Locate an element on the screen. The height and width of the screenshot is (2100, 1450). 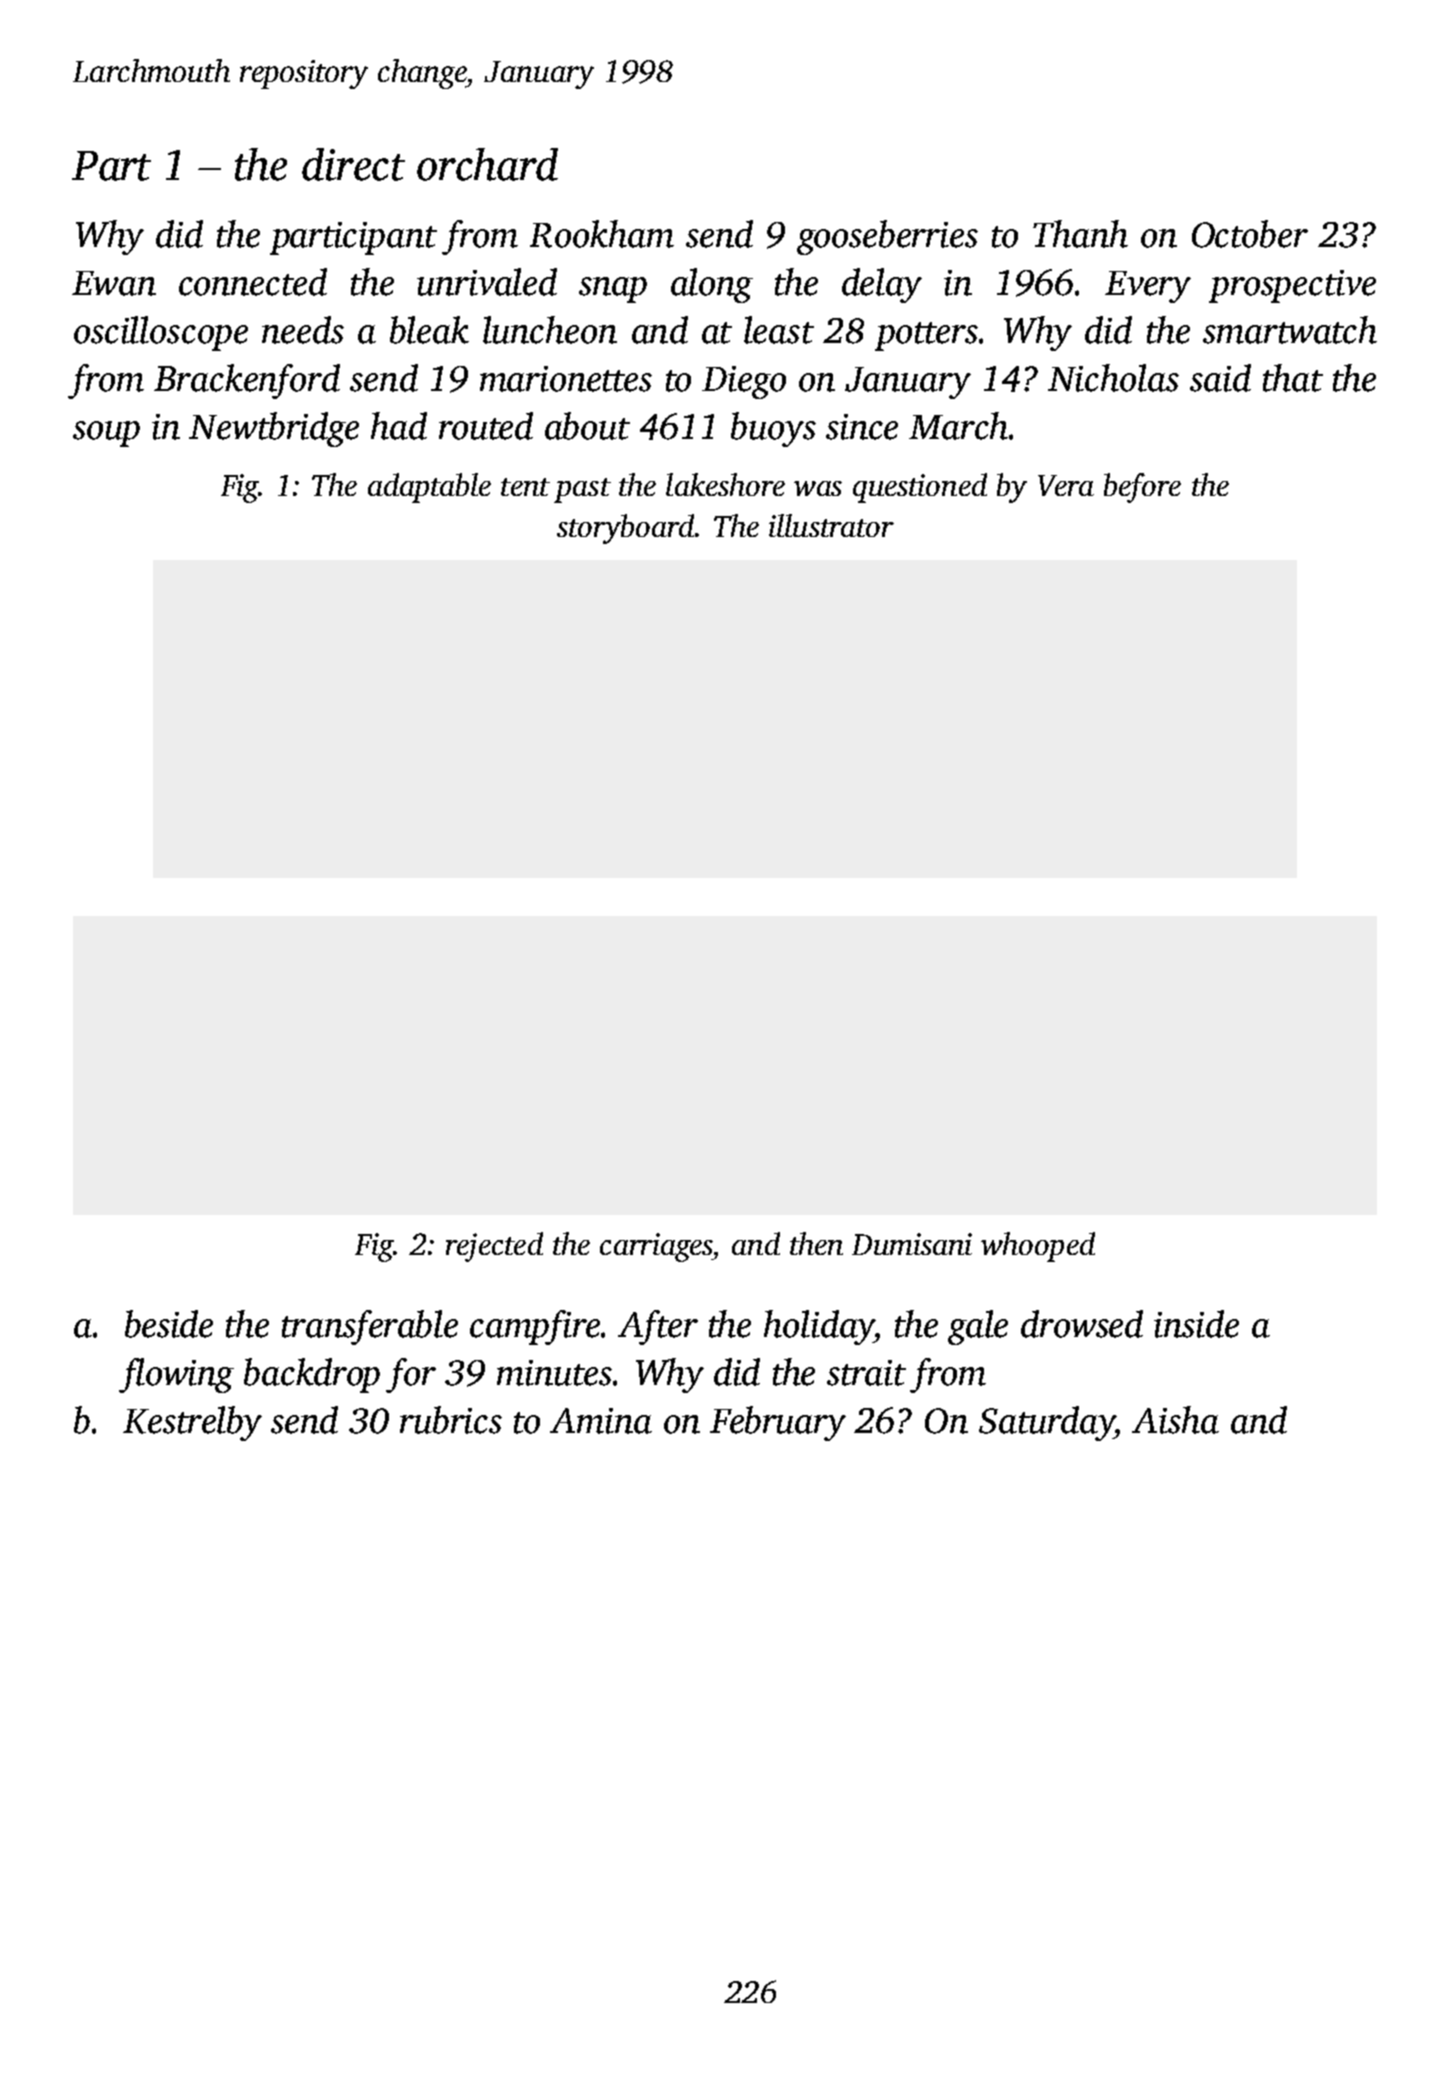
marionettes is located at coordinates (566, 379).
